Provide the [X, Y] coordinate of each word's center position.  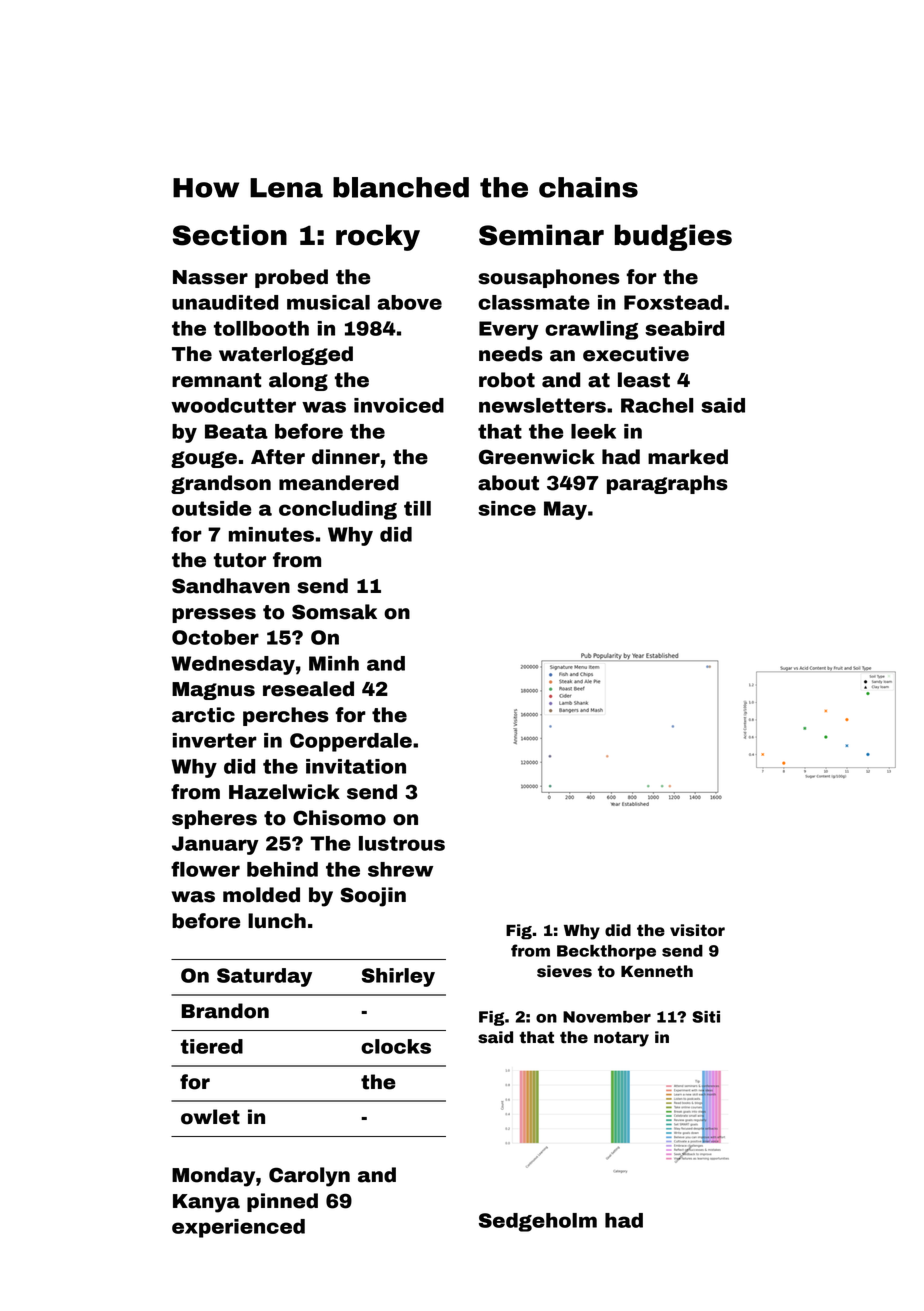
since [507, 508]
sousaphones [549, 278]
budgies [673, 237]
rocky [378, 237]
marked [688, 457]
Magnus [213, 691]
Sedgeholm [538, 1222]
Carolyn [309, 1177]
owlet [210, 1117]
